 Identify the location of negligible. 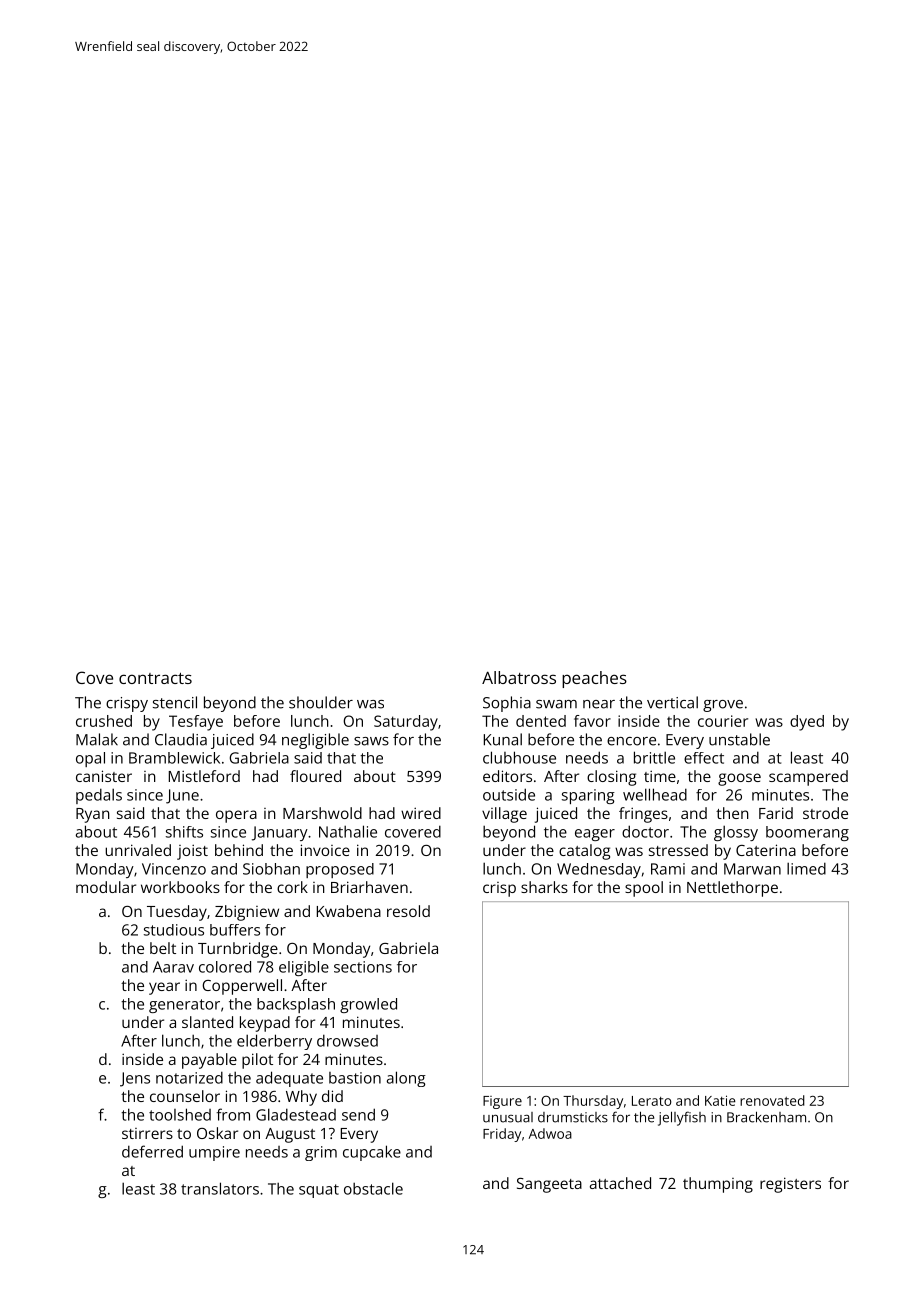
(315, 741).
